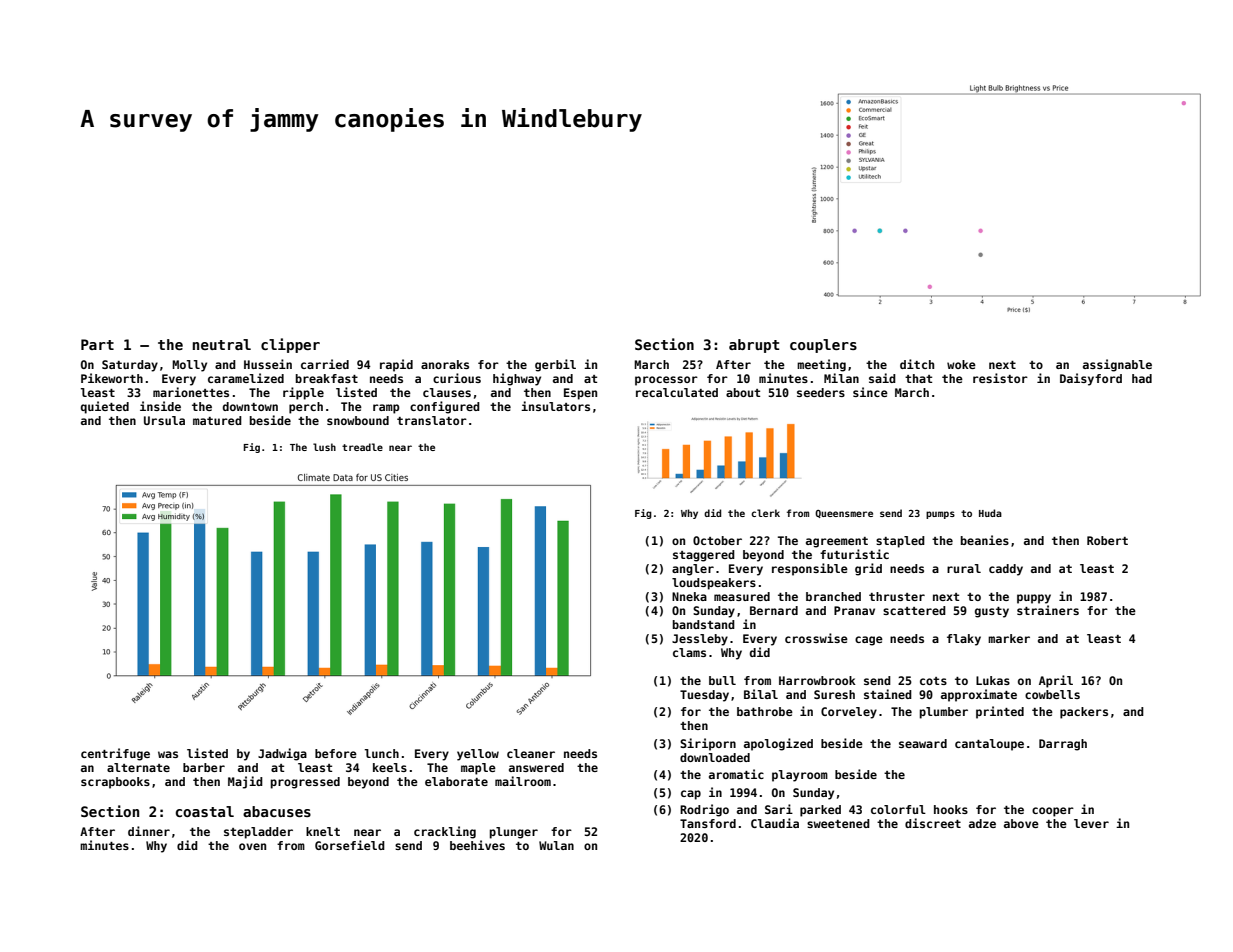  What do you see at coordinates (290, 345) in the screenshot?
I see `clipper` at bounding box center [290, 345].
